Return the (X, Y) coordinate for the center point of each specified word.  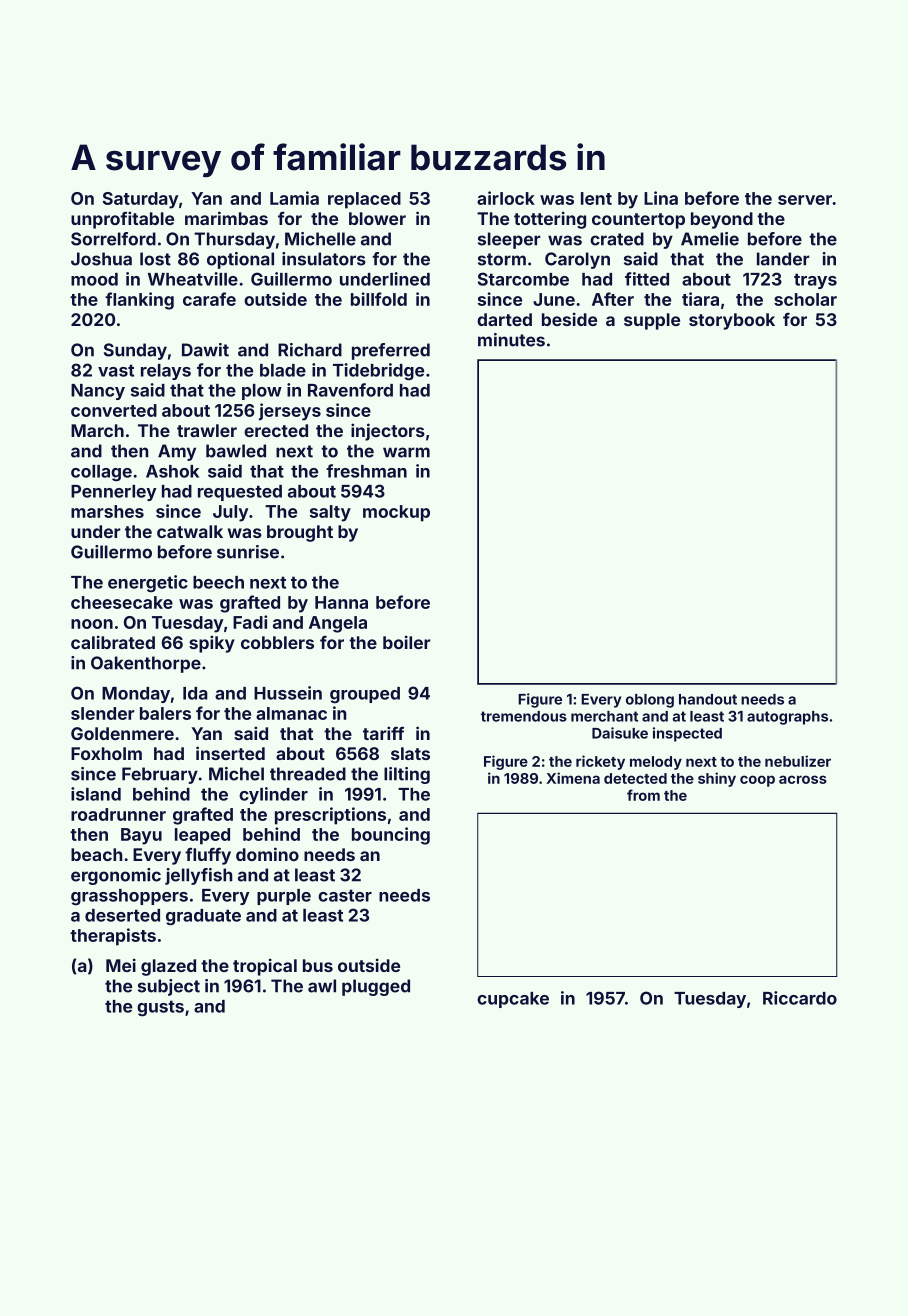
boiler (407, 642)
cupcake (513, 1000)
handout (708, 699)
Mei (121, 965)
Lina (661, 198)
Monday (136, 695)
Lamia (294, 198)
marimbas (226, 218)
